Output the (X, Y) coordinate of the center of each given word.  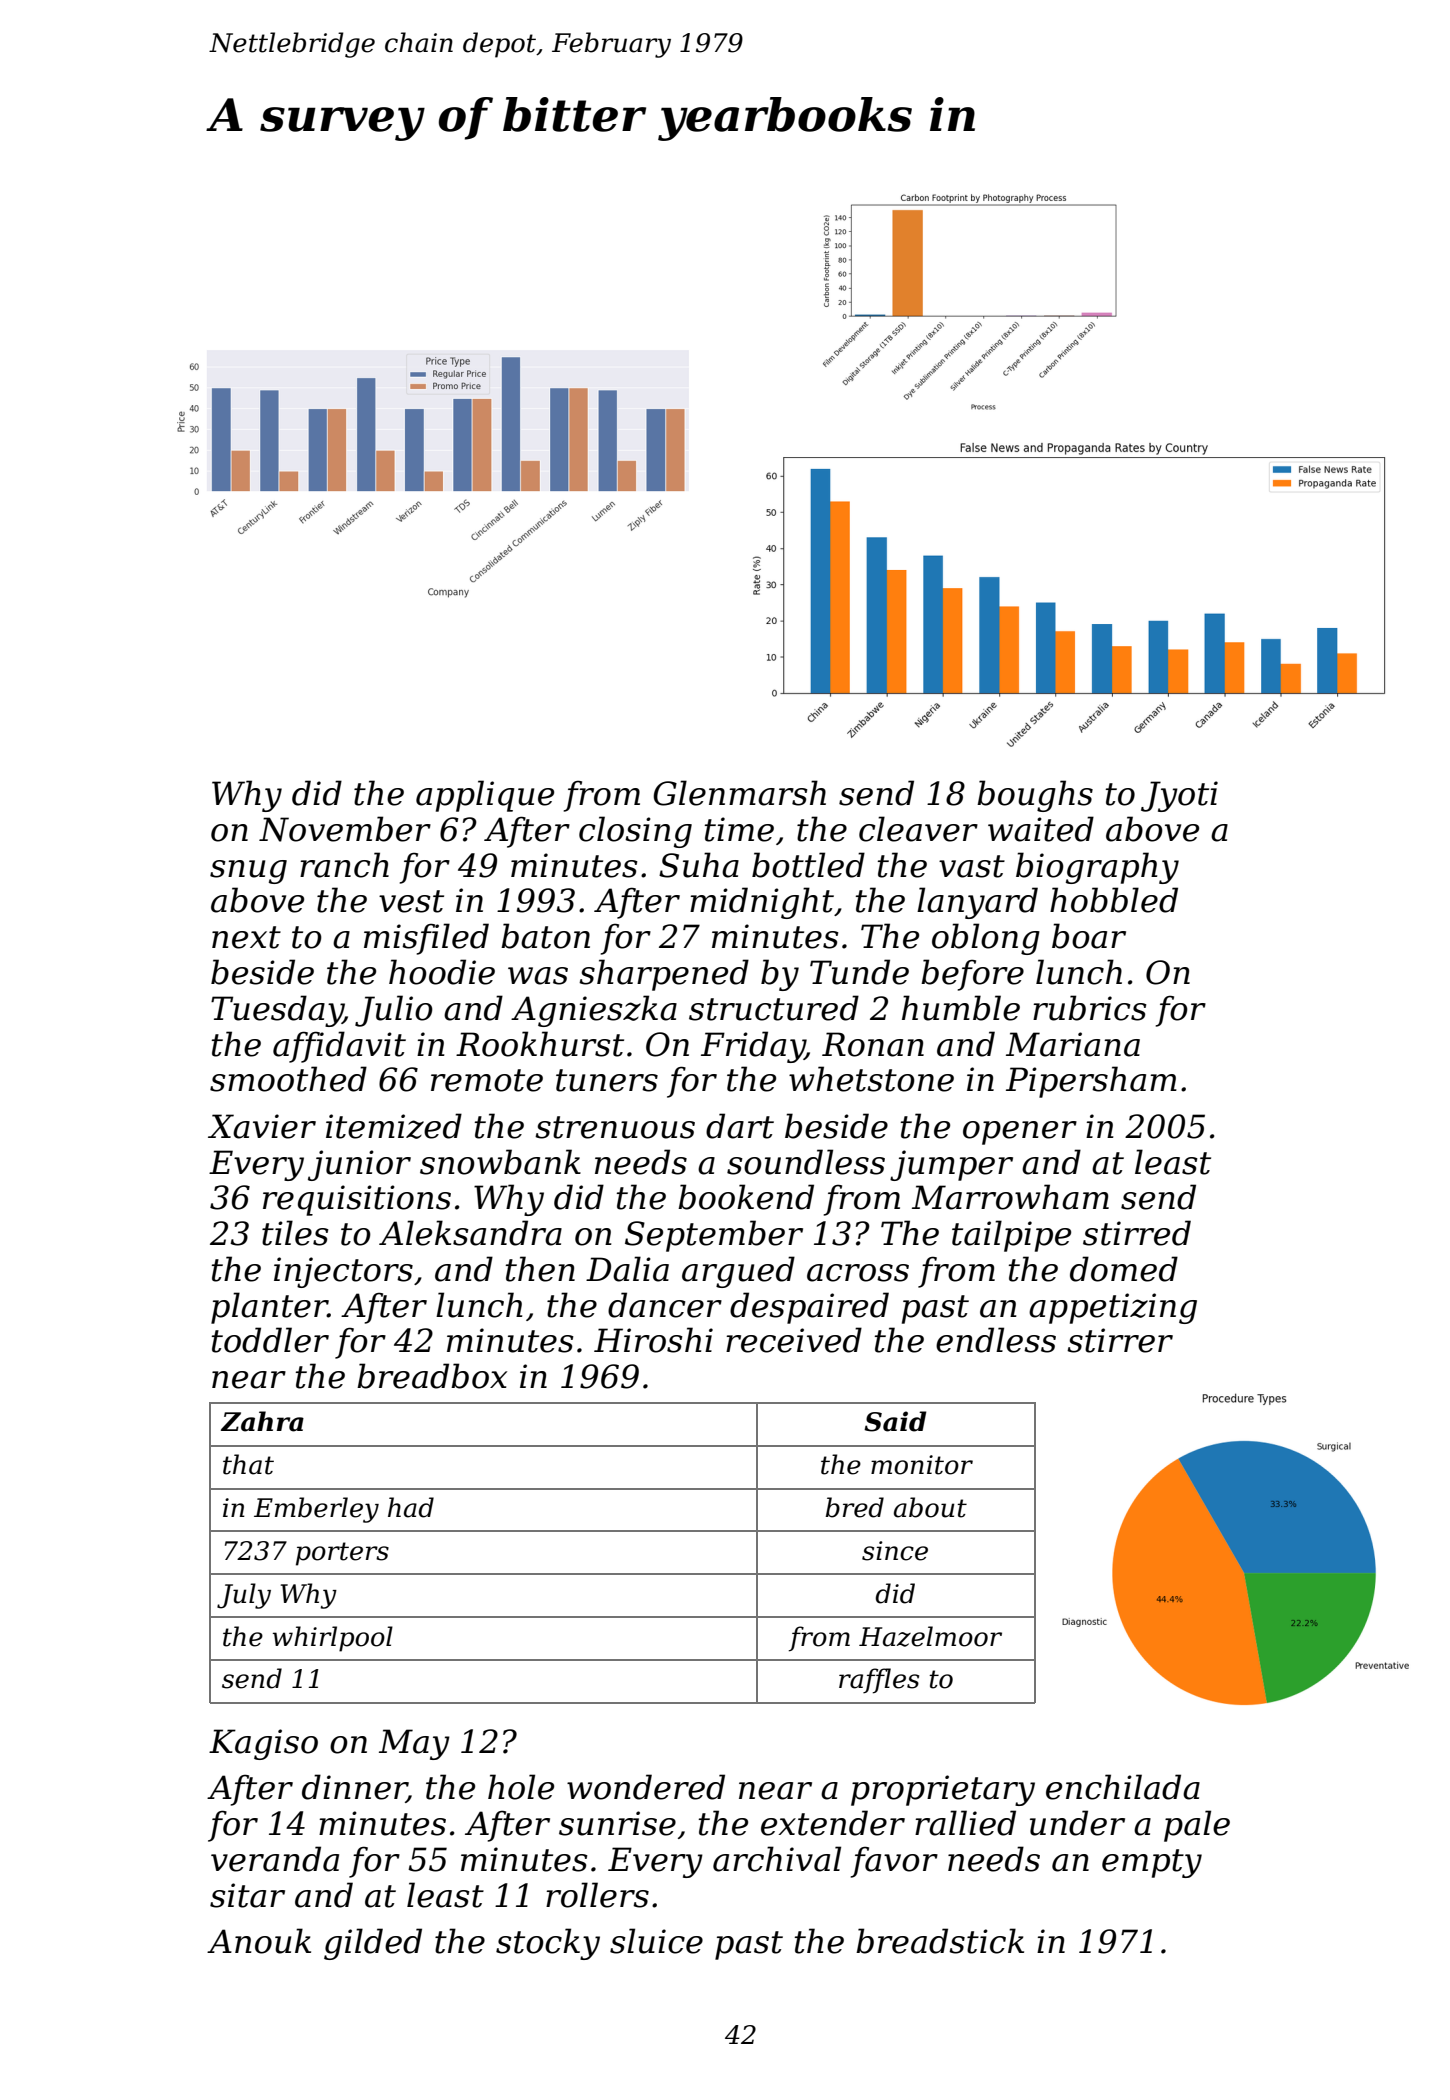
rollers (597, 1895)
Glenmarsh (739, 793)
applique (485, 796)
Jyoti (1179, 796)
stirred (1137, 1233)
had (411, 1507)
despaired (809, 1308)
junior (359, 1165)
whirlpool (333, 1639)
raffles (879, 1681)
